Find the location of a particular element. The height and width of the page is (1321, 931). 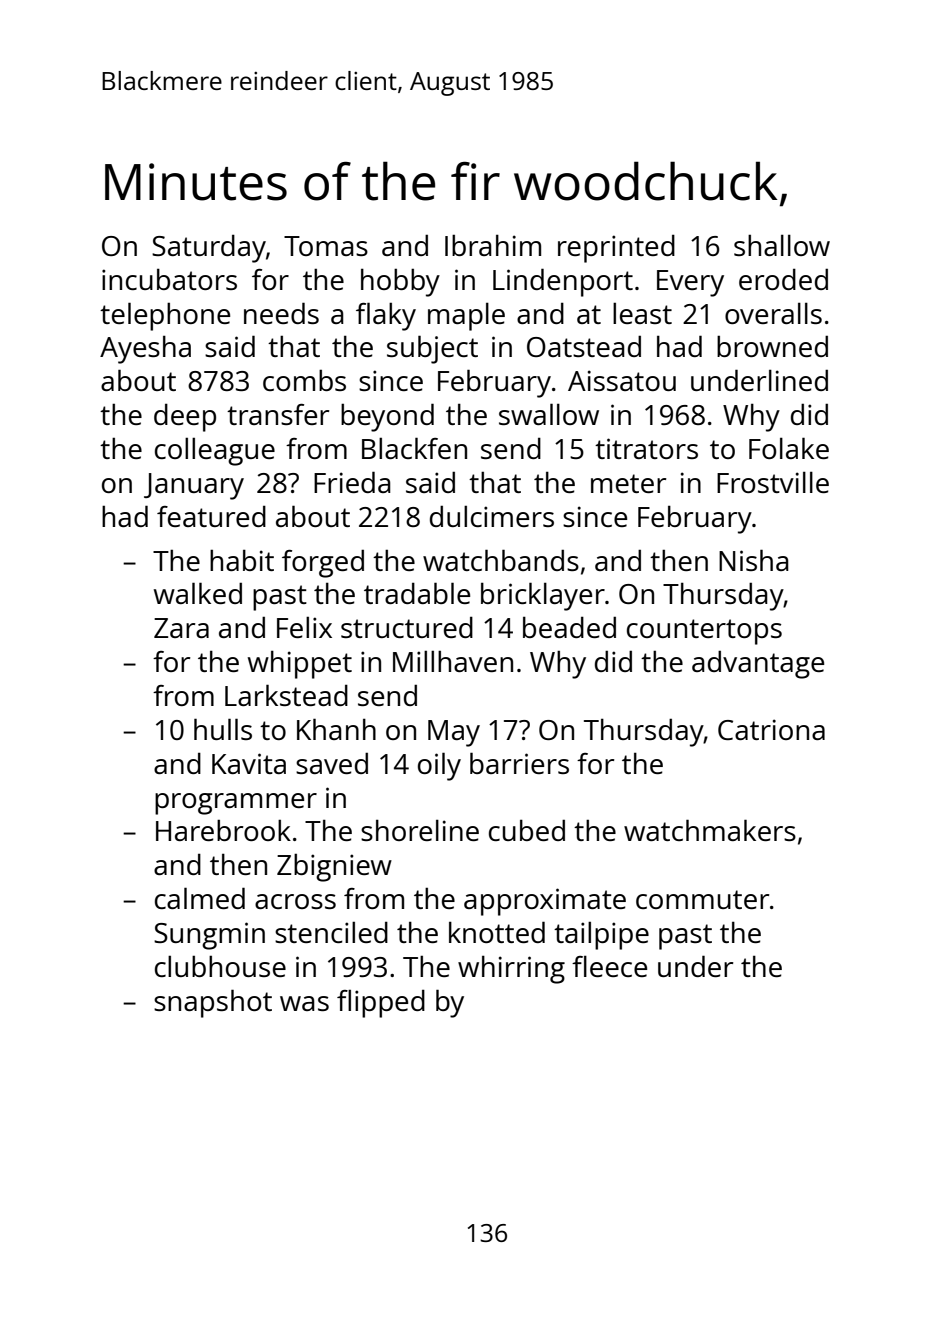

Aissatou is located at coordinates (622, 380).
